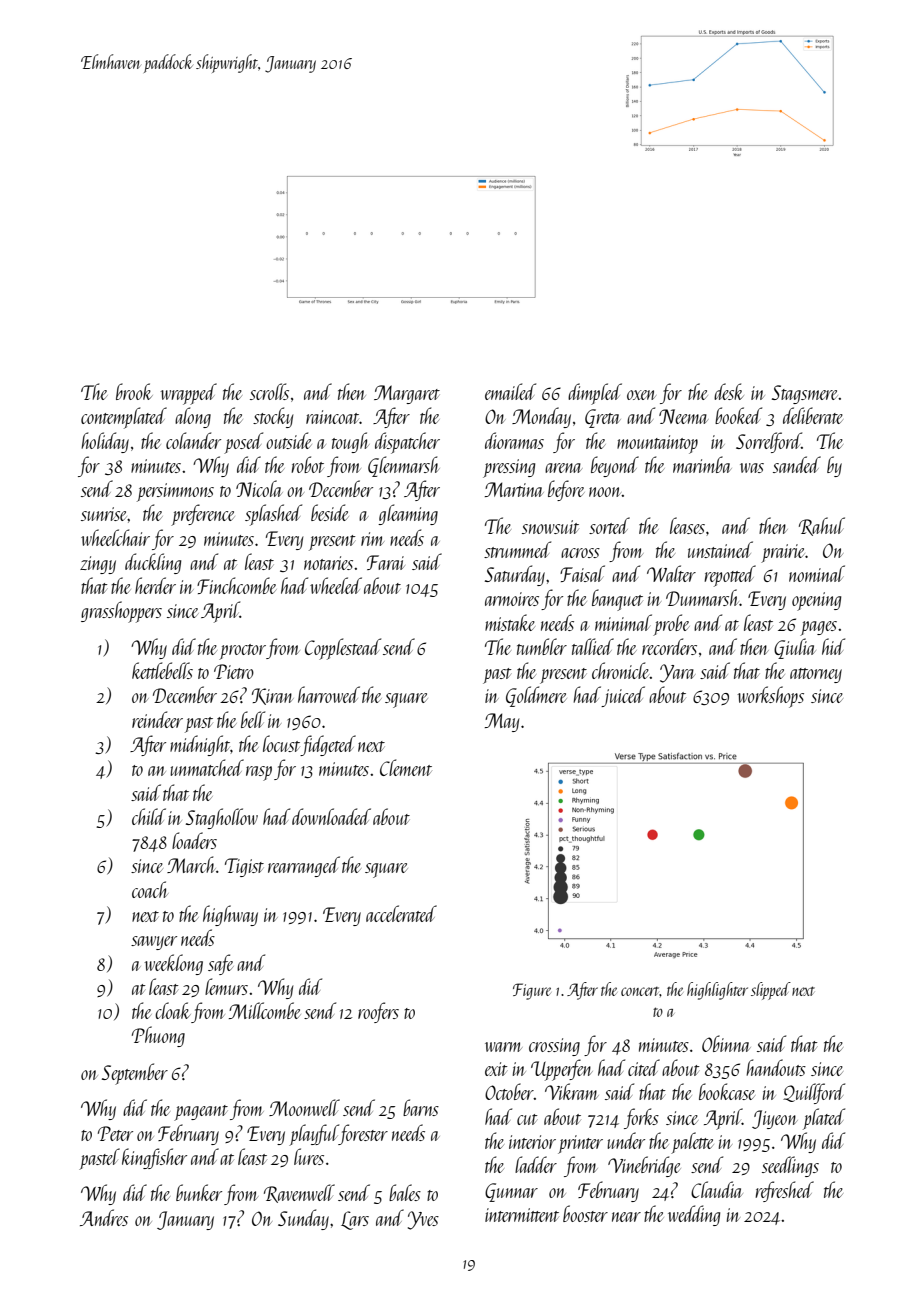  Describe the element at coordinates (378, 1012) in the image. I see `roofers` at that location.
